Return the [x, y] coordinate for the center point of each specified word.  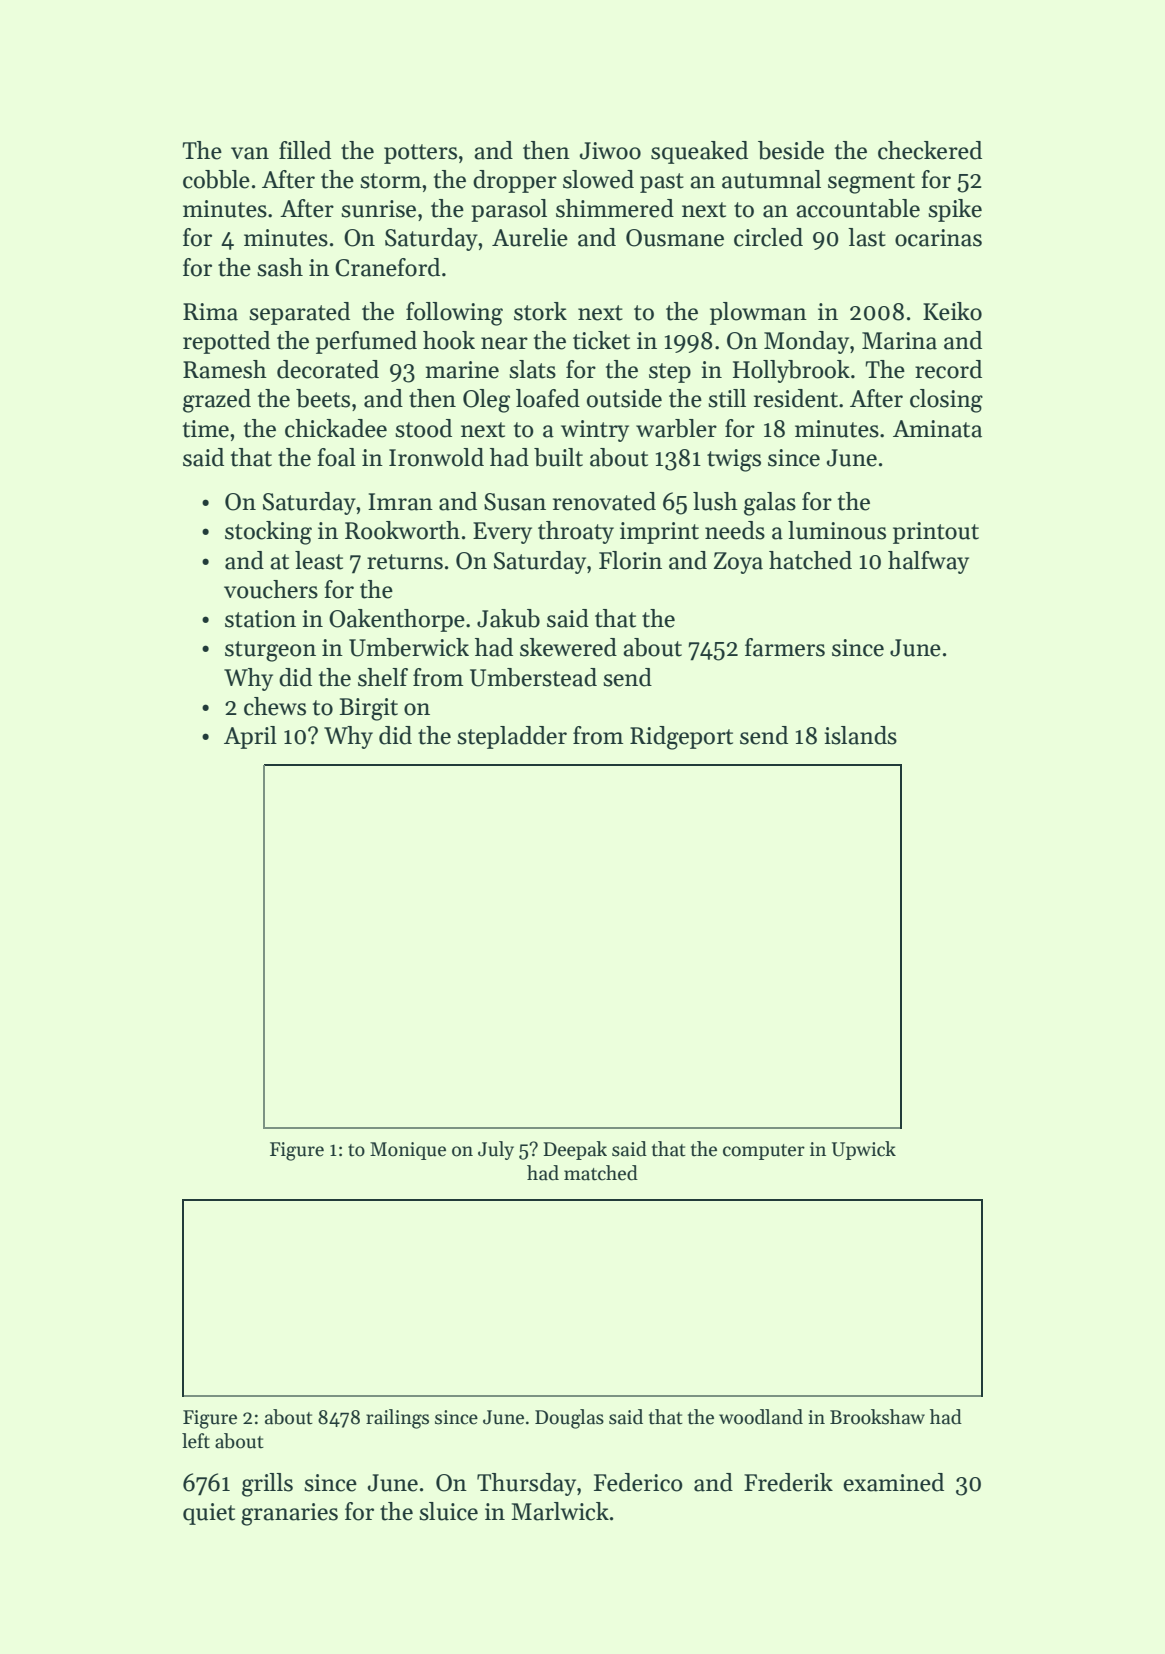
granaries [289, 1514]
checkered [930, 150]
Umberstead [533, 677]
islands [860, 735]
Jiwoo [610, 151]
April [250, 737]
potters [420, 154]
